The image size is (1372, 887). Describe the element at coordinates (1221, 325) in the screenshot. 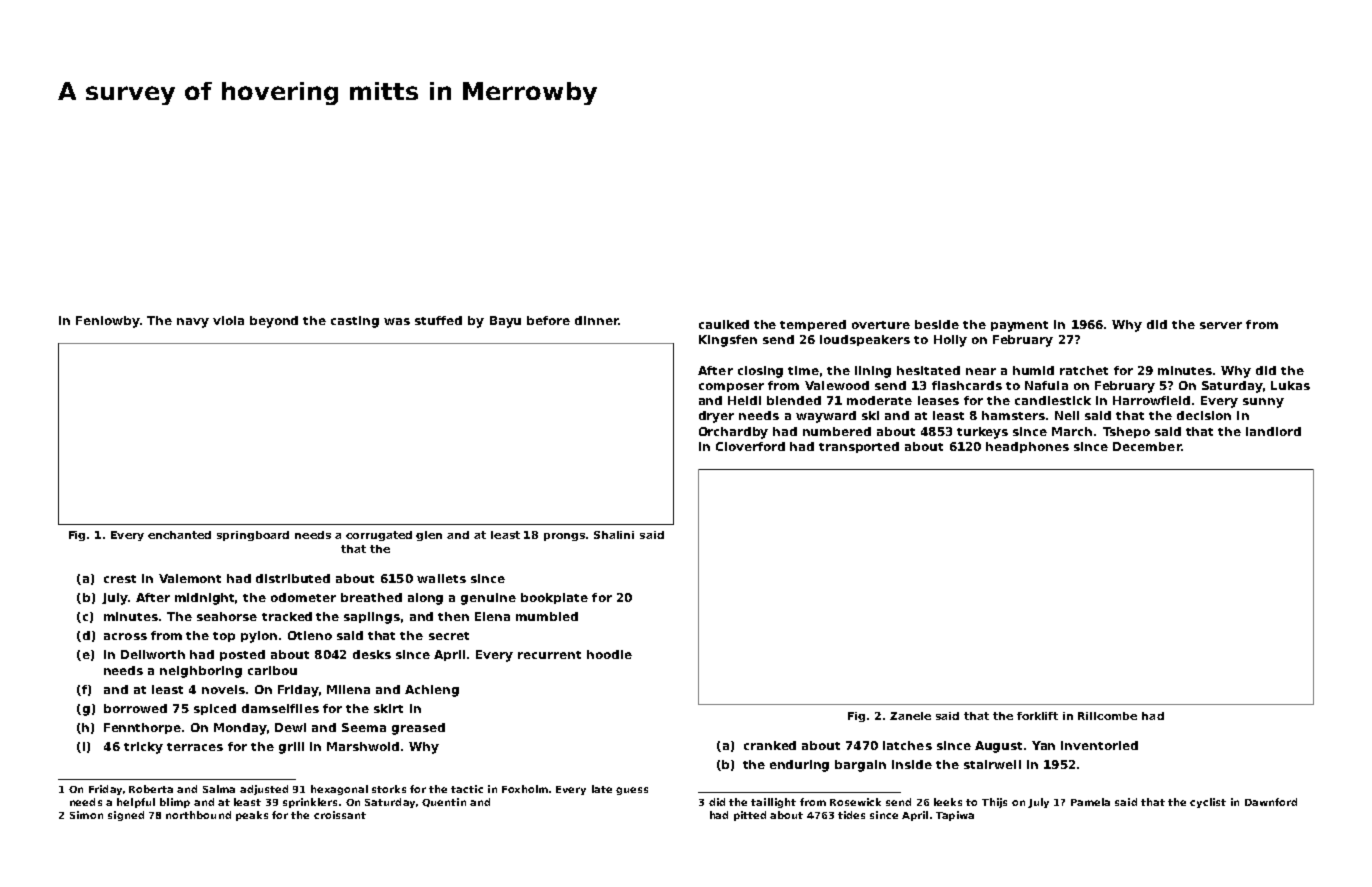

I see `server` at that location.
